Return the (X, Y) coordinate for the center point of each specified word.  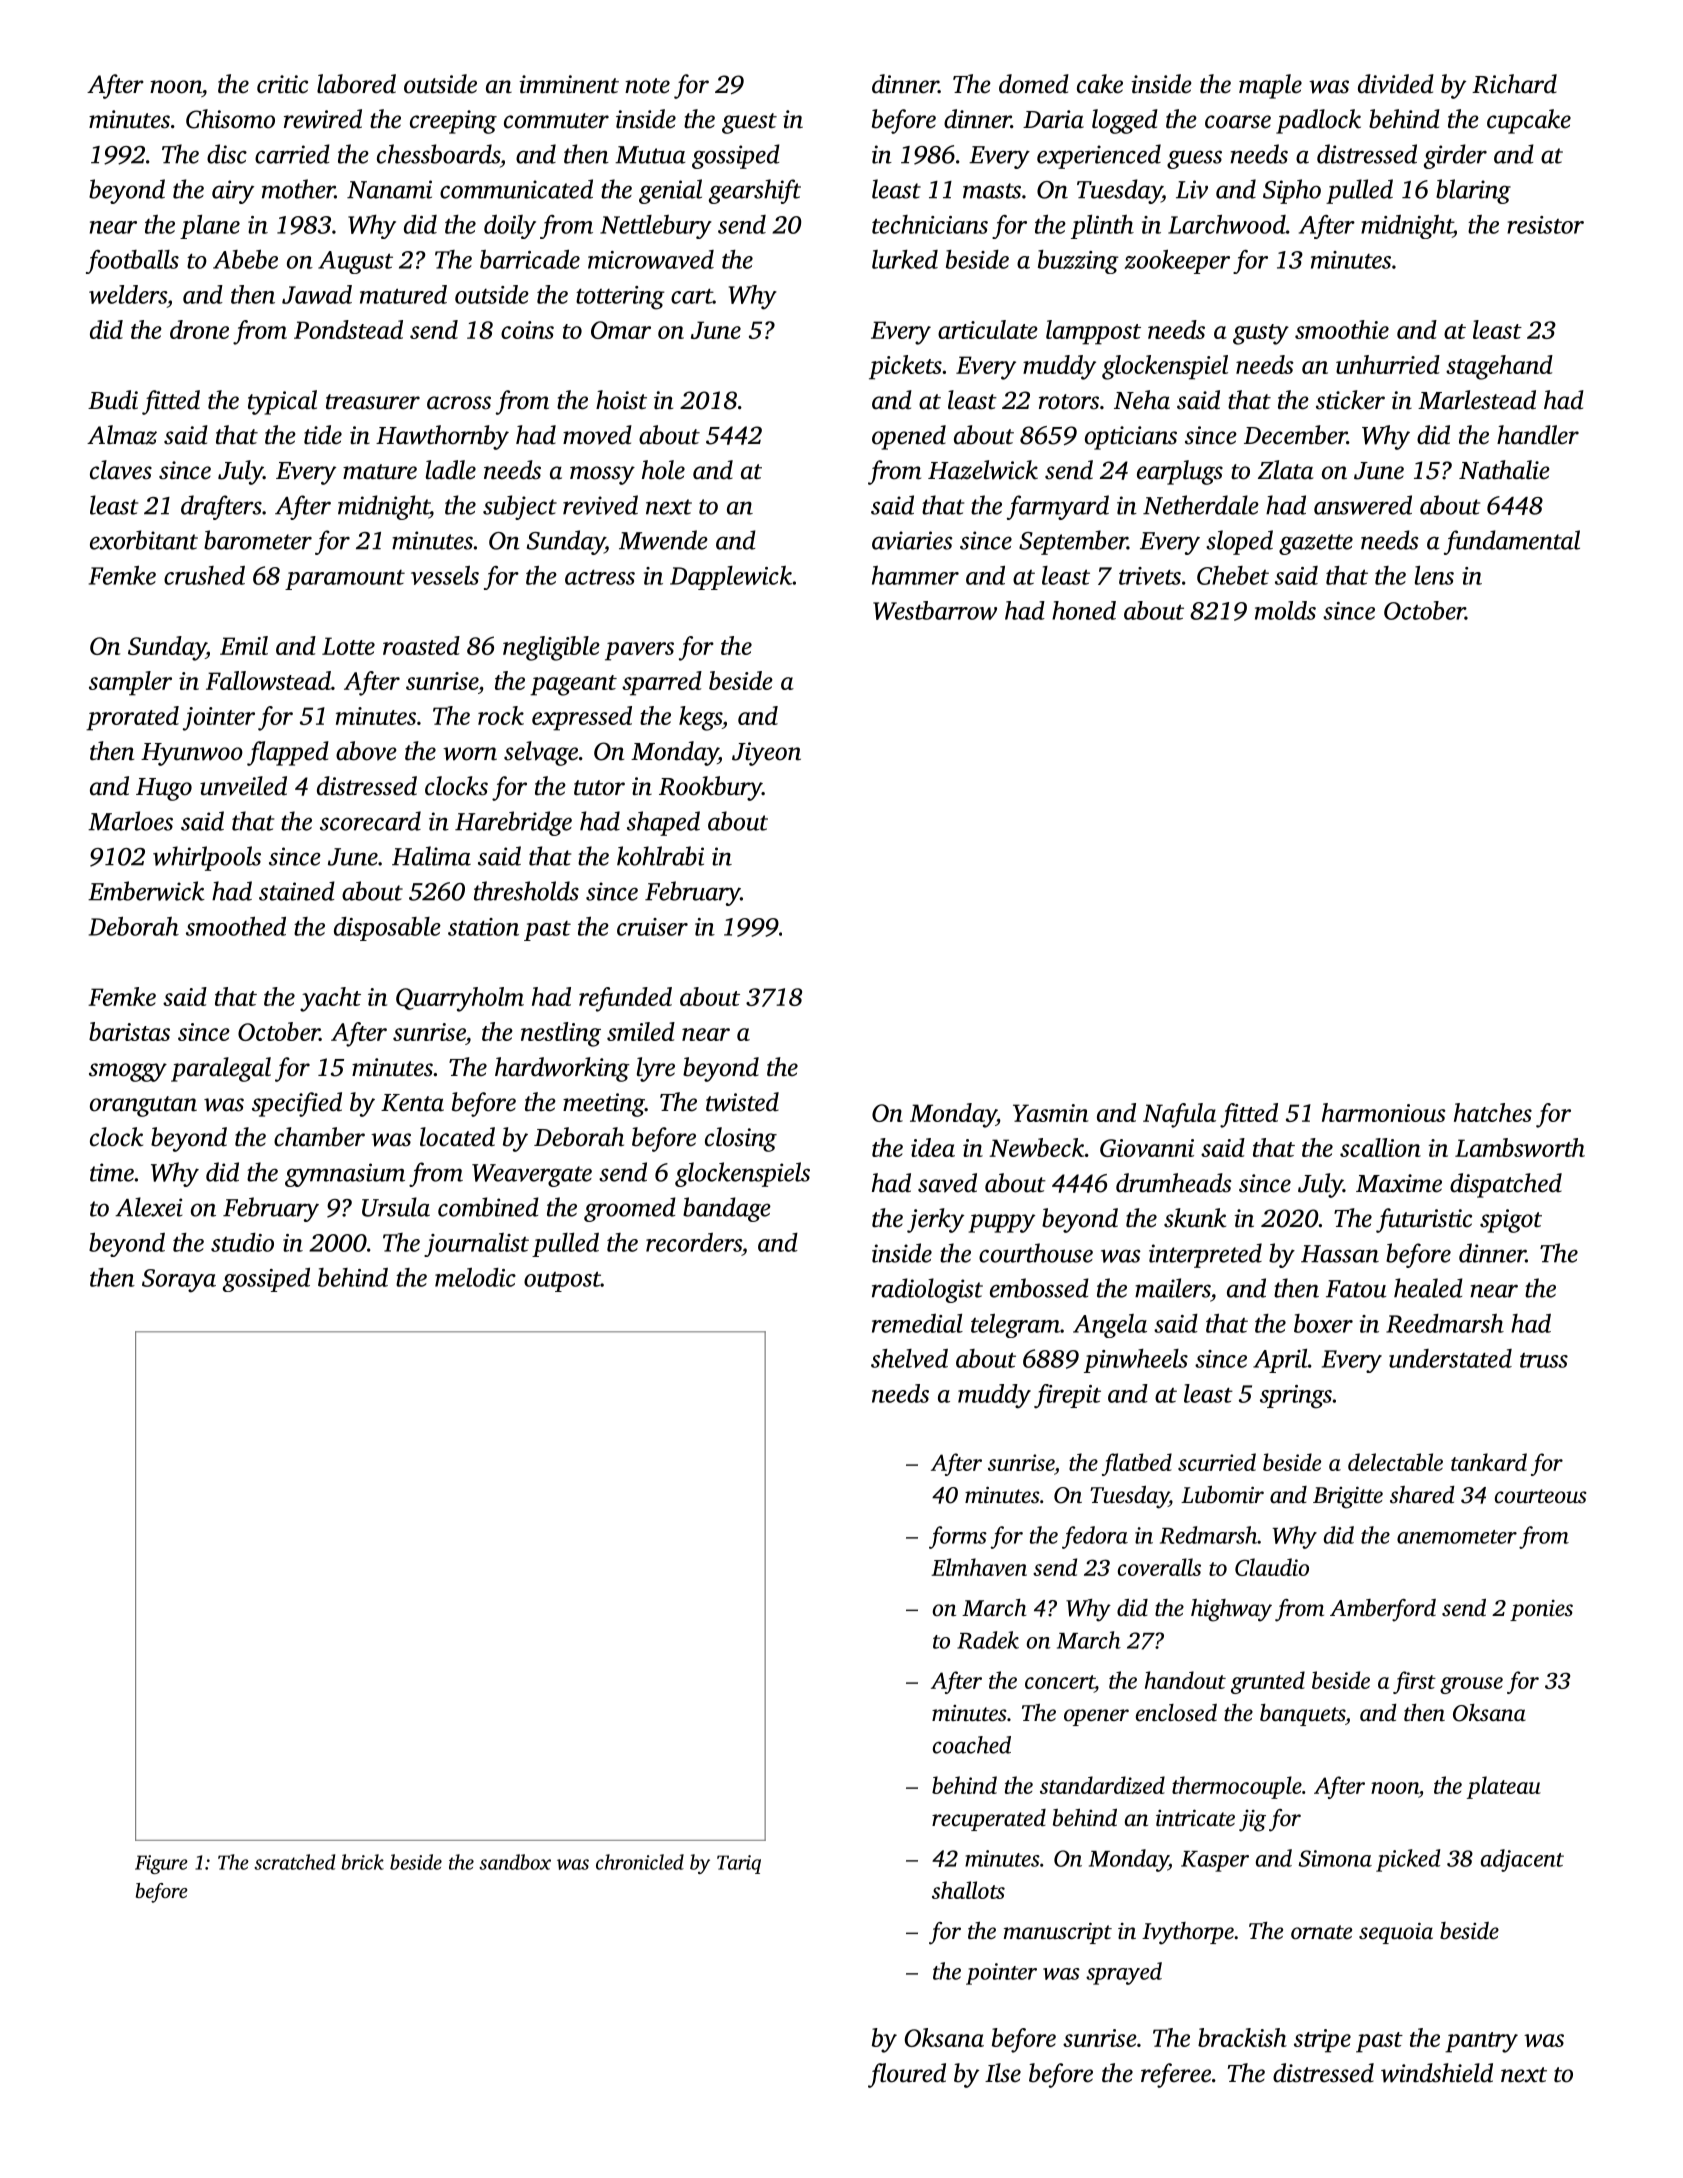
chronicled (640, 1862)
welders (128, 294)
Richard (1514, 84)
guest (749, 123)
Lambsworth (1520, 1147)
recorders (694, 1242)
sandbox (515, 1862)
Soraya (179, 1281)
